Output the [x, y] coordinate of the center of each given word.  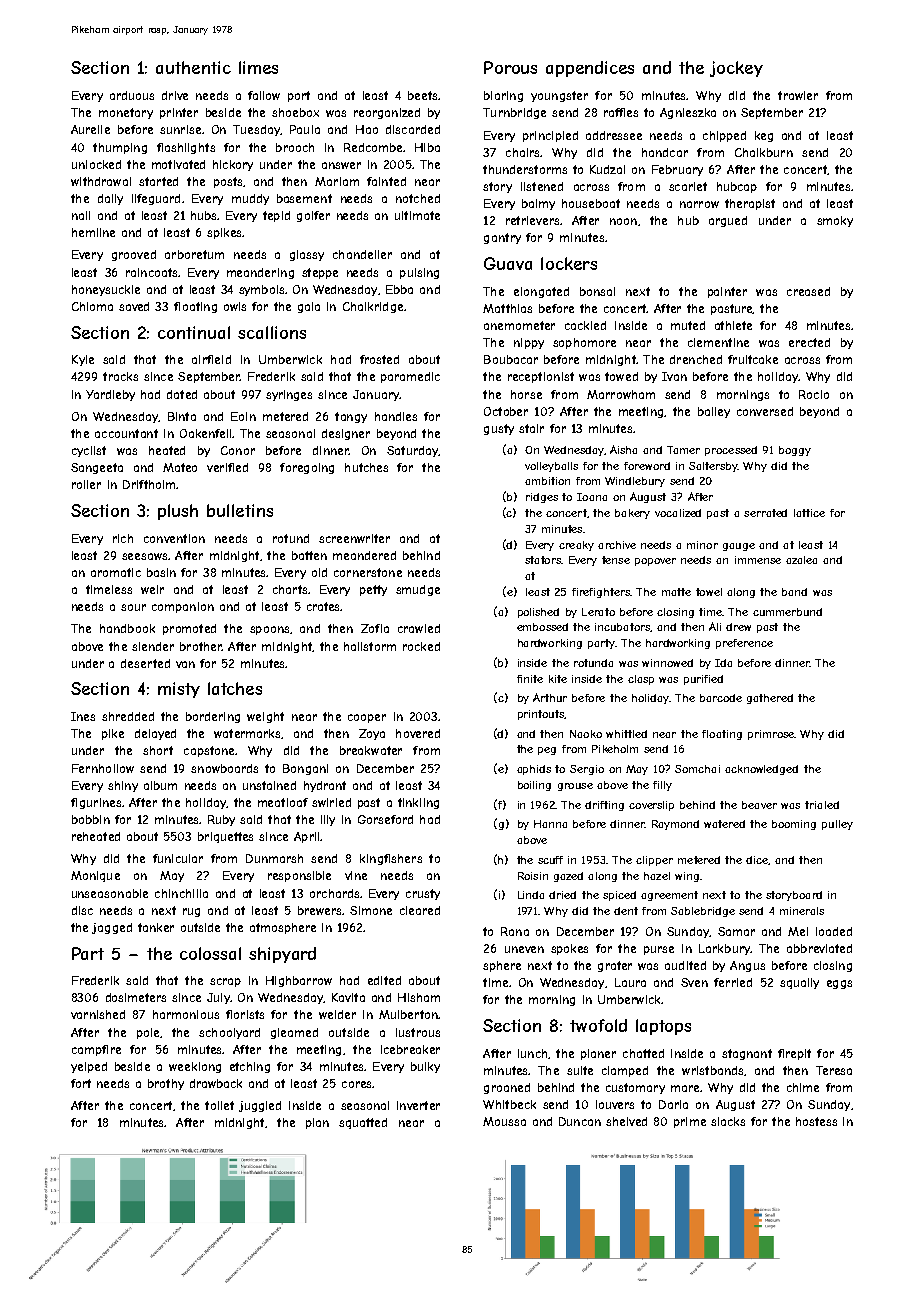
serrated [765, 513]
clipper [654, 861]
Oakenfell [205, 433]
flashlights [186, 148]
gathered [770, 699]
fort [81, 1083]
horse [526, 394]
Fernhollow [103, 768]
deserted [145, 663]
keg [764, 136]
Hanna [550, 824]
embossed [542, 627]
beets [422, 95]
